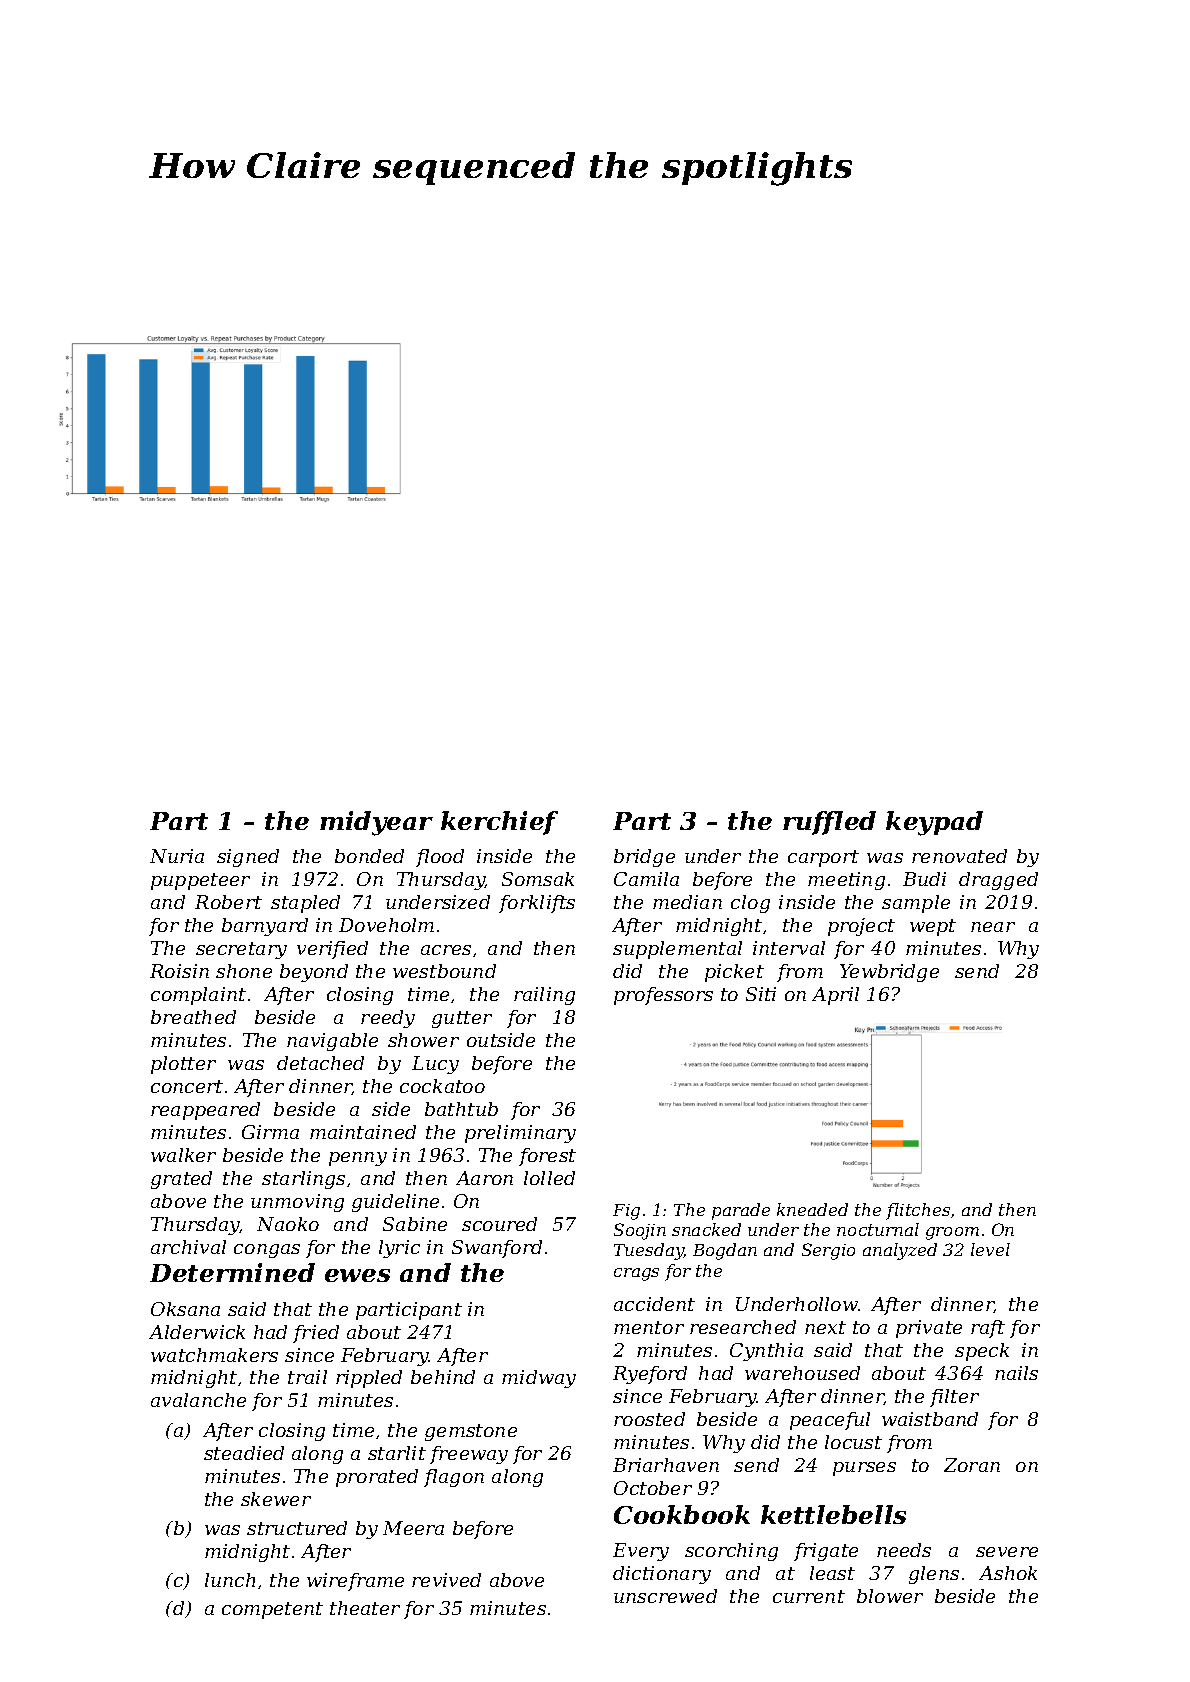 The width and height of the image is (1190, 1682). Describe the element at coordinates (640, 1231) in the image. I see `Soojin` at that location.
